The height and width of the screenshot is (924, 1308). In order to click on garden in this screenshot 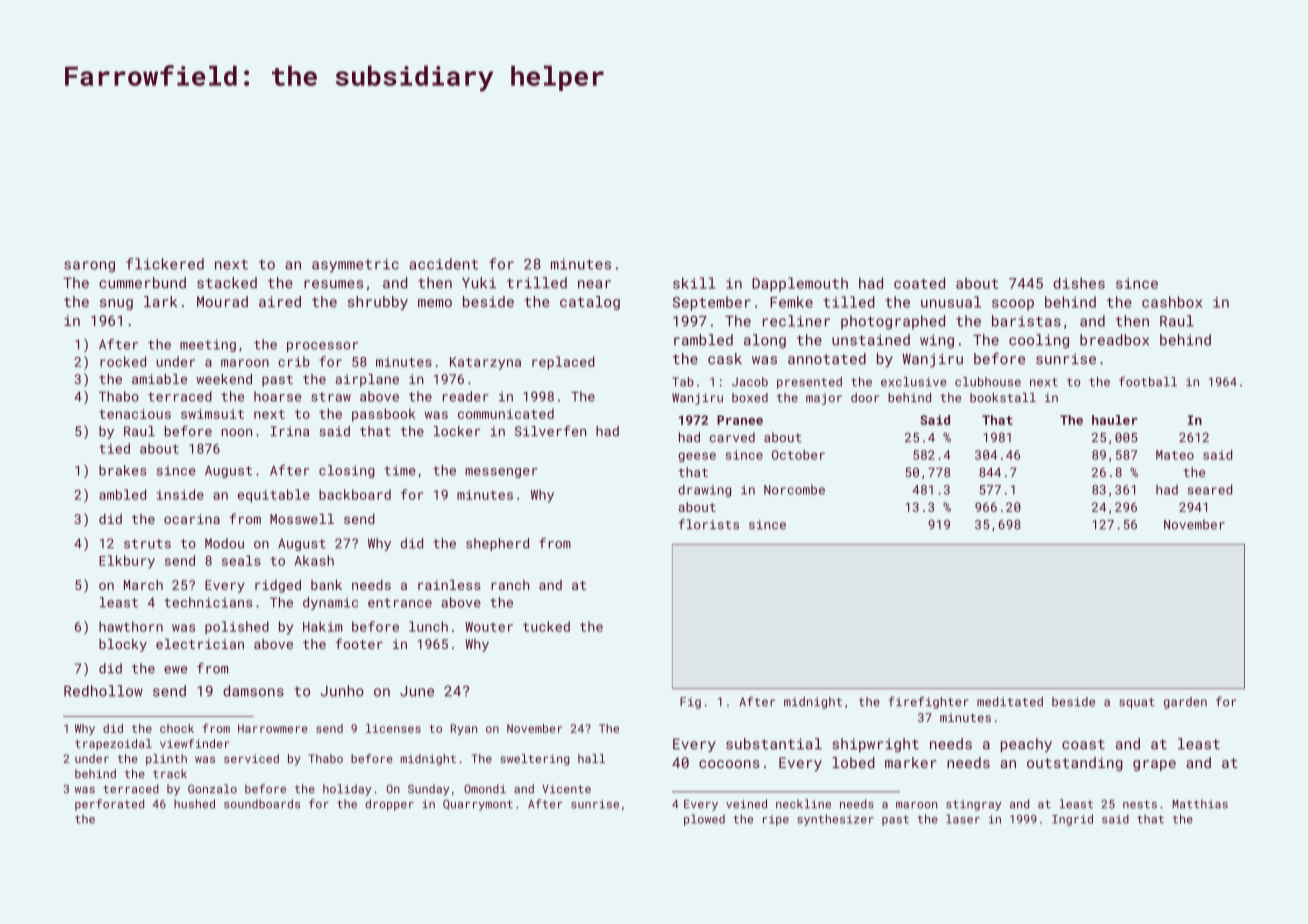, I will do `click(1185, 703)`.
